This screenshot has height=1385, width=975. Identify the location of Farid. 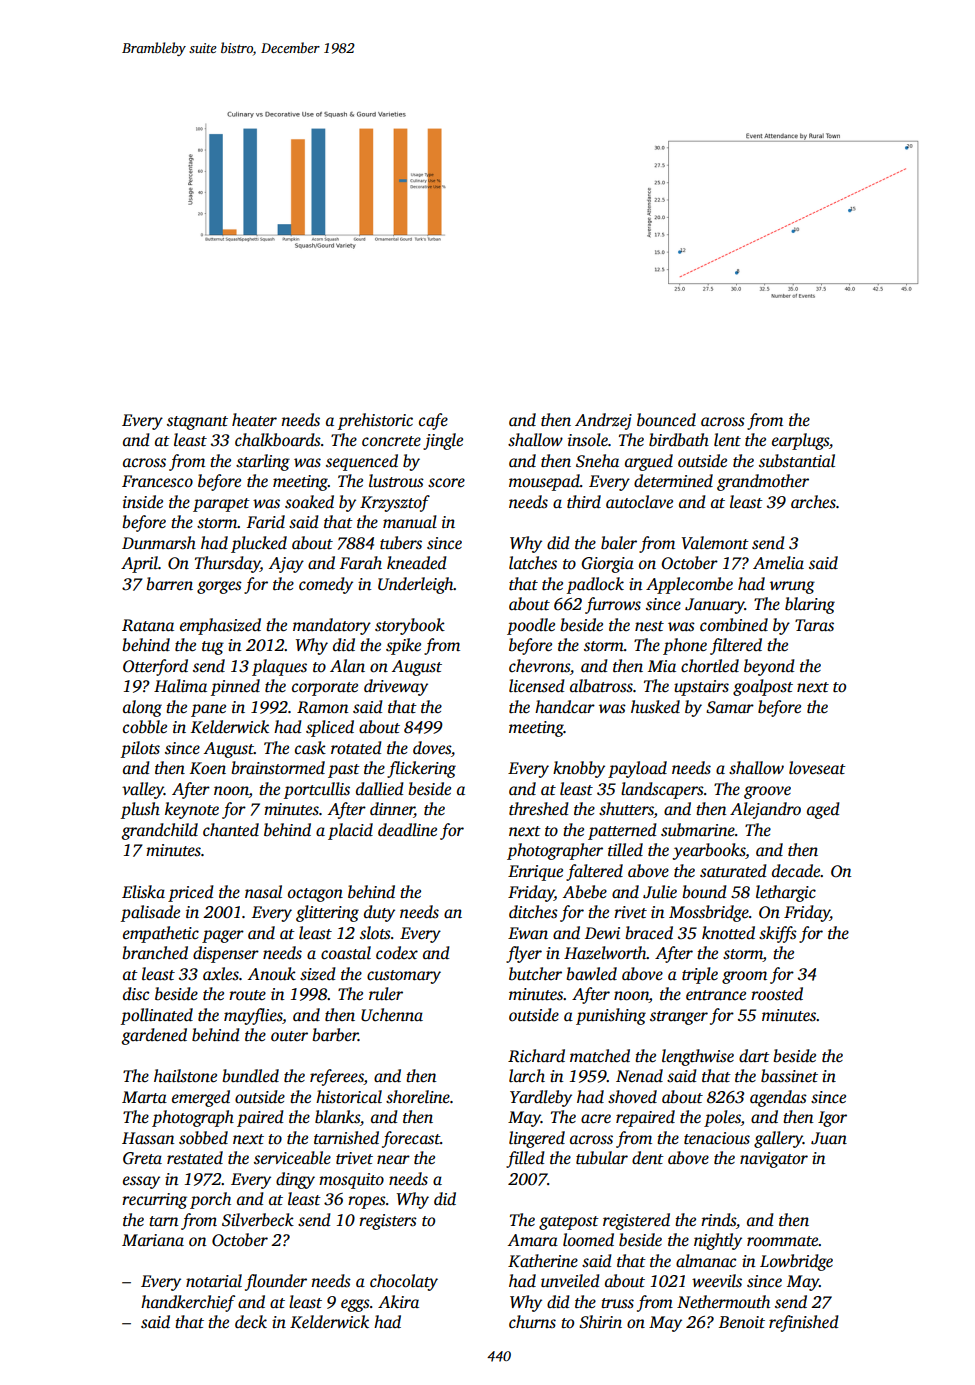
(266, 522).
